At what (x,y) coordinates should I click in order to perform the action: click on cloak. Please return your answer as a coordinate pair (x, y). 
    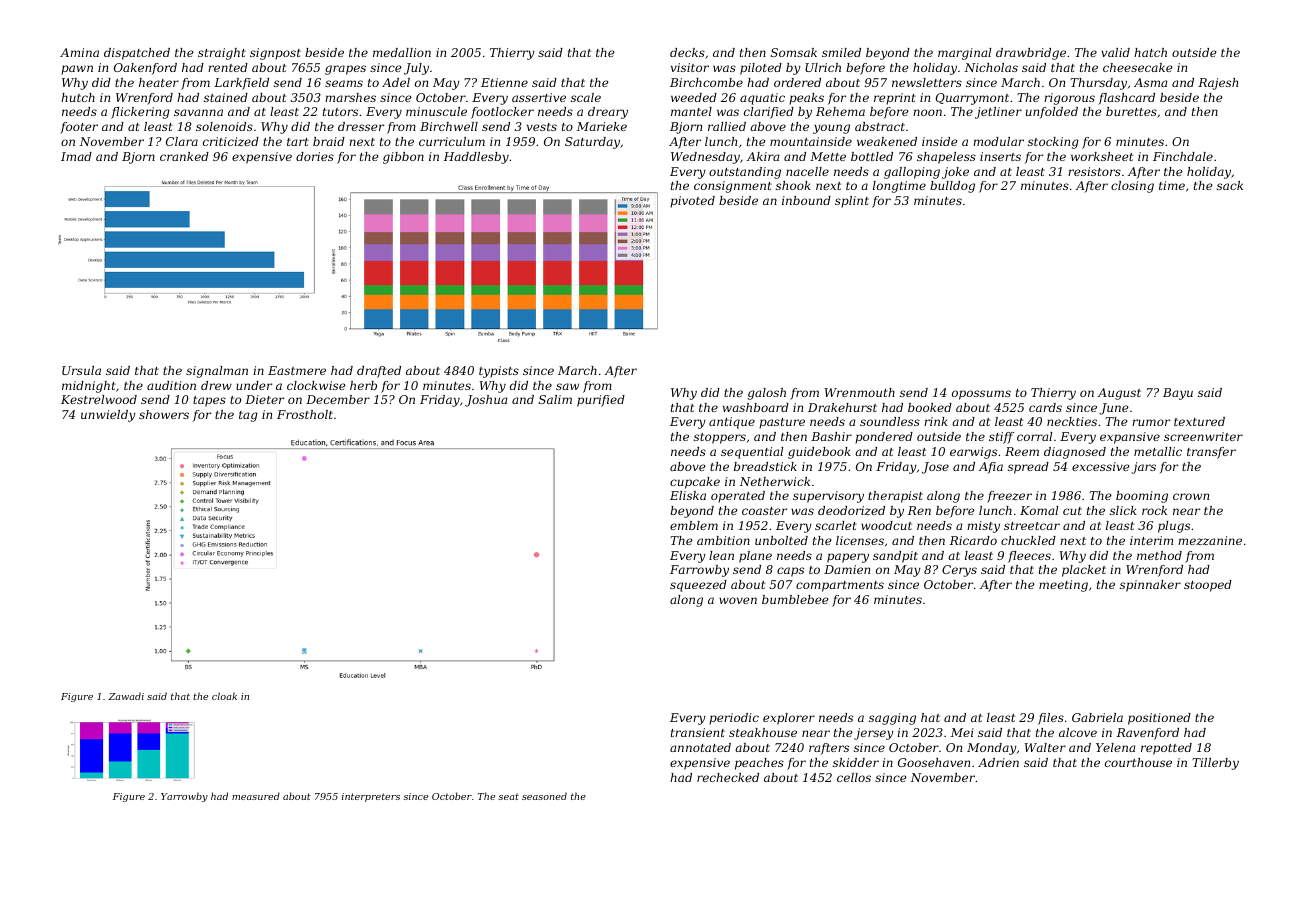
    Looking at the image, I should click on (224, 696).
